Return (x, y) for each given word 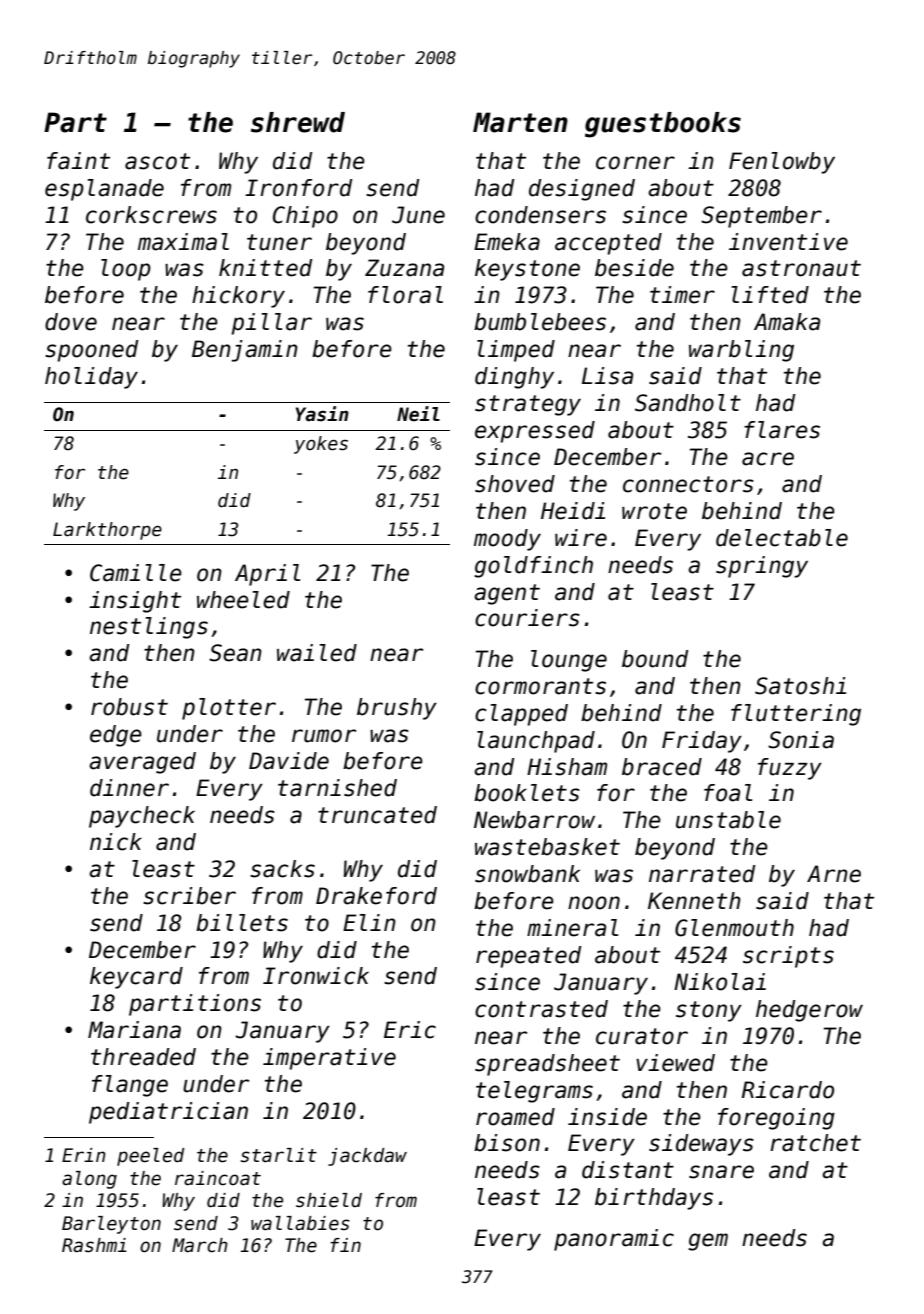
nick (116, 842)
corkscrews (151, 215)
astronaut (801, 268)
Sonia (801, 740)
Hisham (567, 767)
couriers (527, 618)
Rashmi (94, 1245)
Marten (520, 122)
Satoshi (800, 686)
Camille (136, 573)
